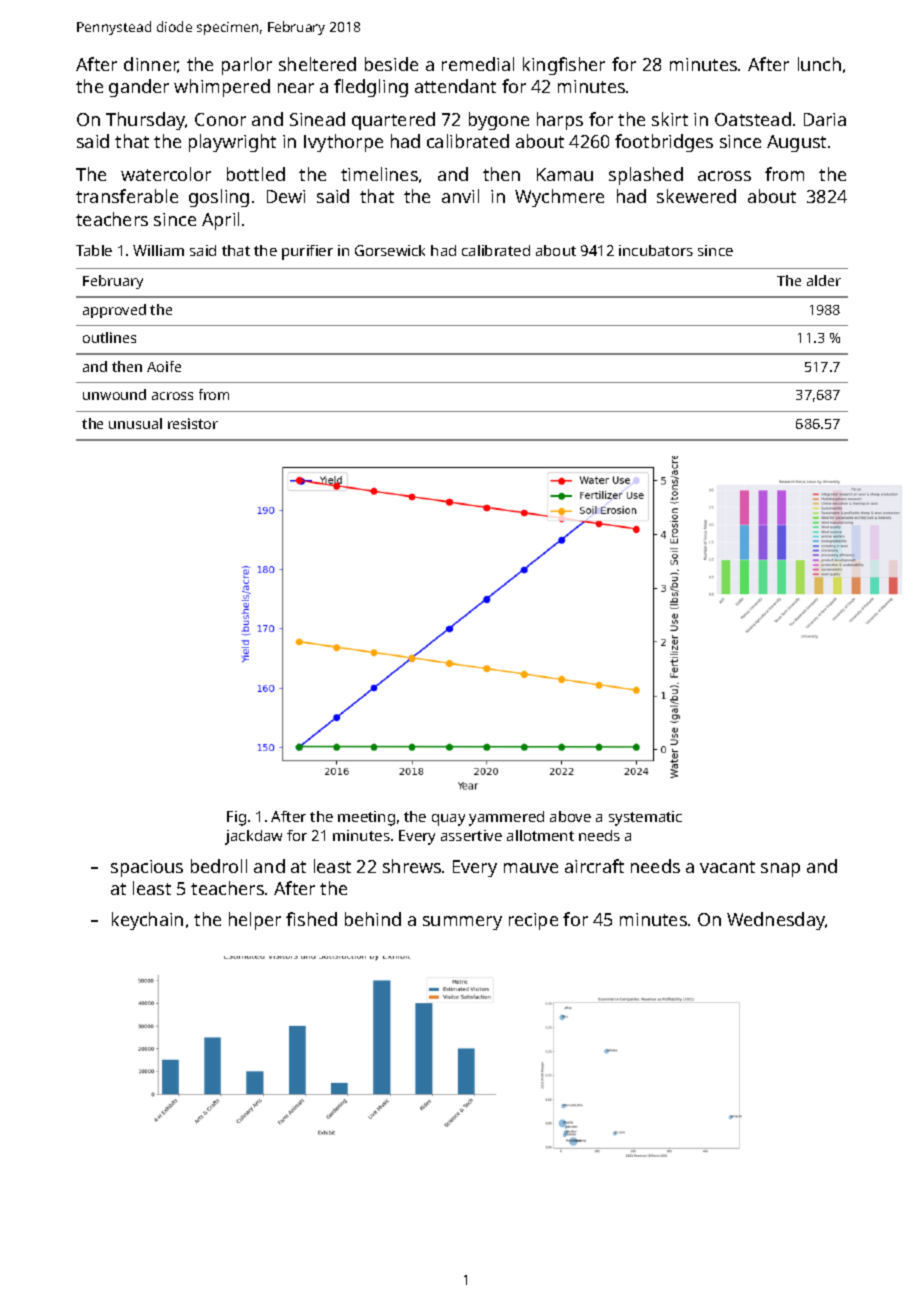  What do you see at coordinates (819, 64) in the screenshot?
I see `lunch` at bounding box center [819, 64].
